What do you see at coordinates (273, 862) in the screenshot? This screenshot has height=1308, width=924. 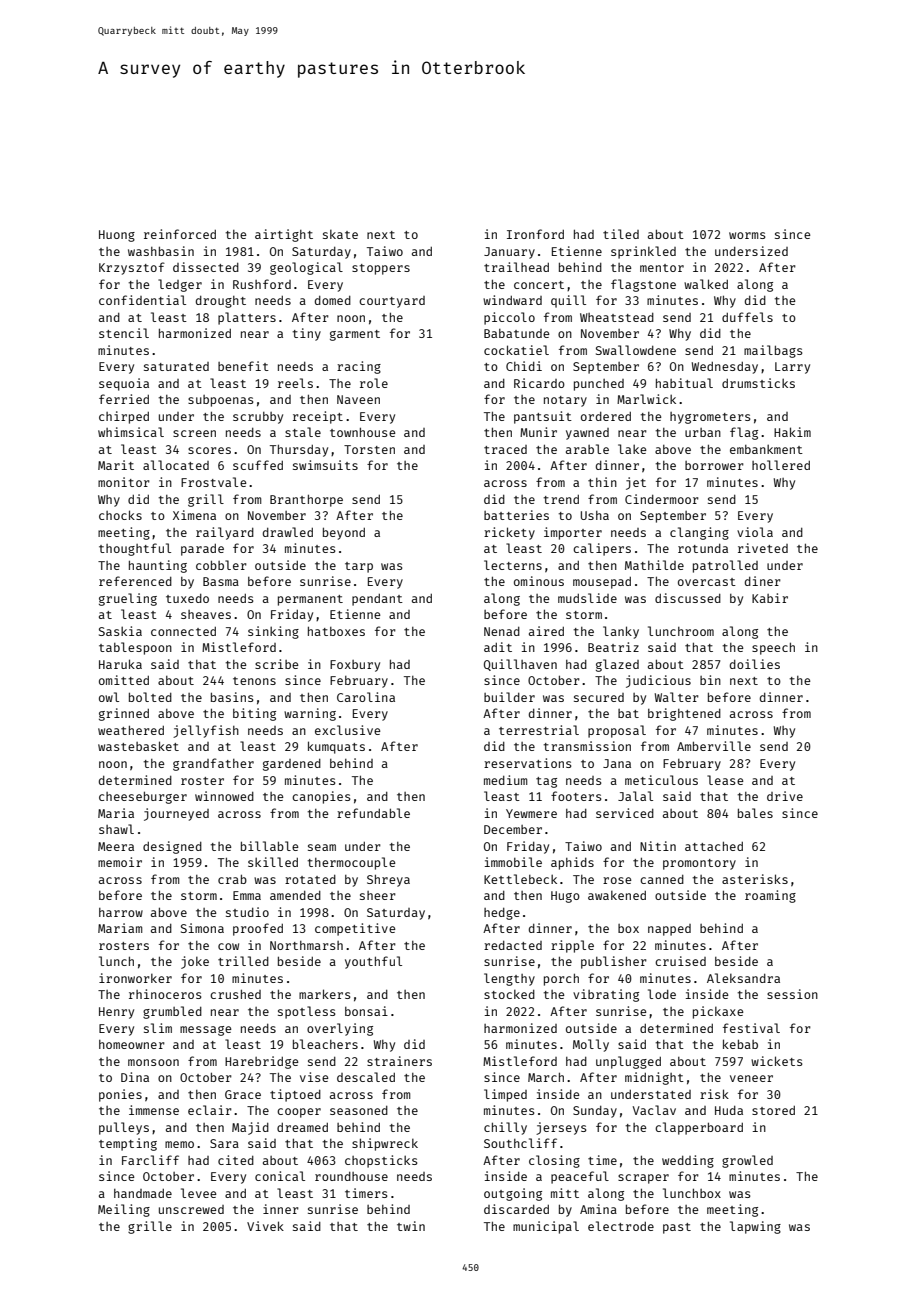 I see `skilled` at bounding box center [273, 862].
